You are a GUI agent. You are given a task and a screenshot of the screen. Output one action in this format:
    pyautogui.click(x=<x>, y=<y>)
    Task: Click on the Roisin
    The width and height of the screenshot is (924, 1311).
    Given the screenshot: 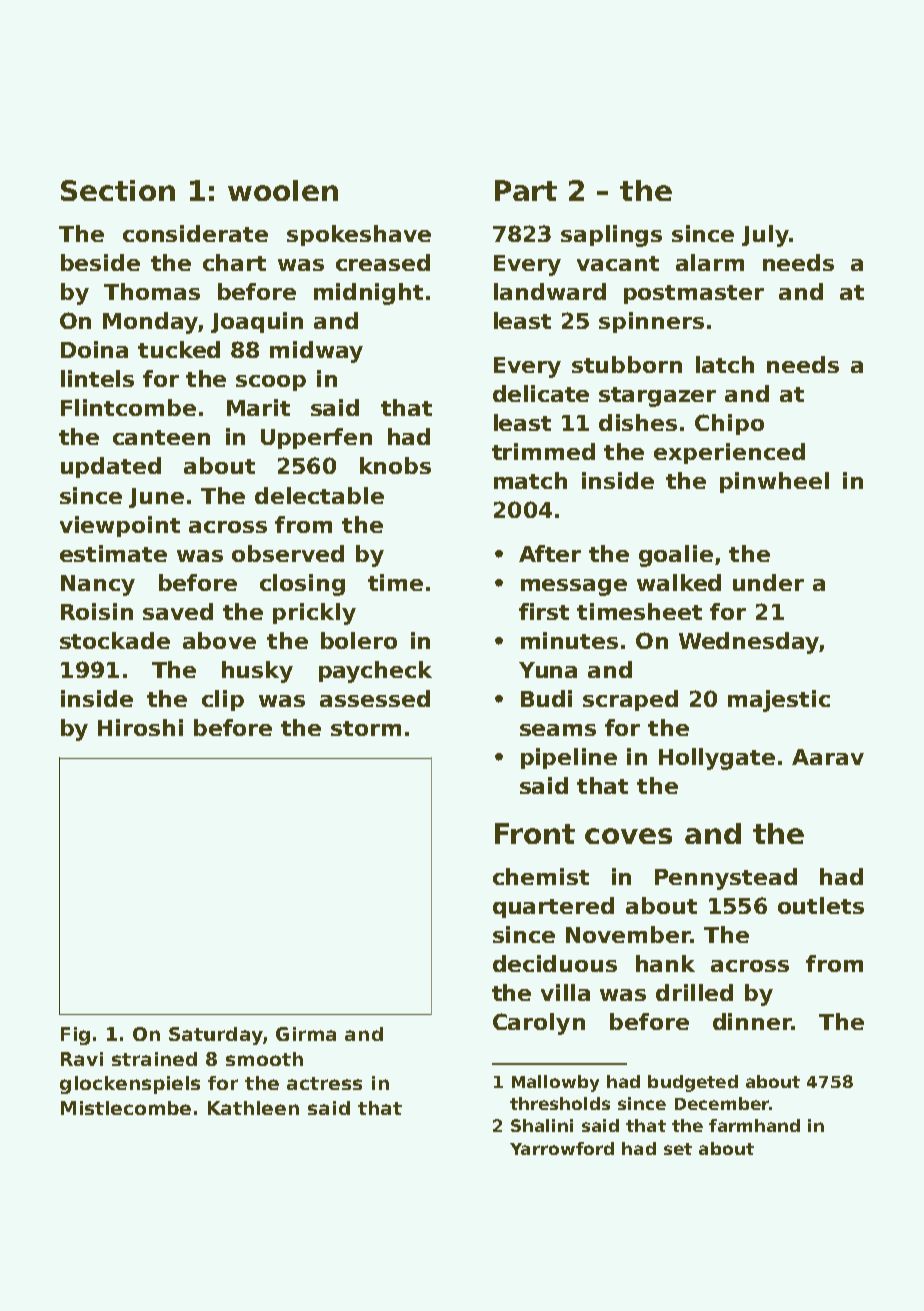 What is the action you would take?
    pyautogui.click(x=97, y=611)
